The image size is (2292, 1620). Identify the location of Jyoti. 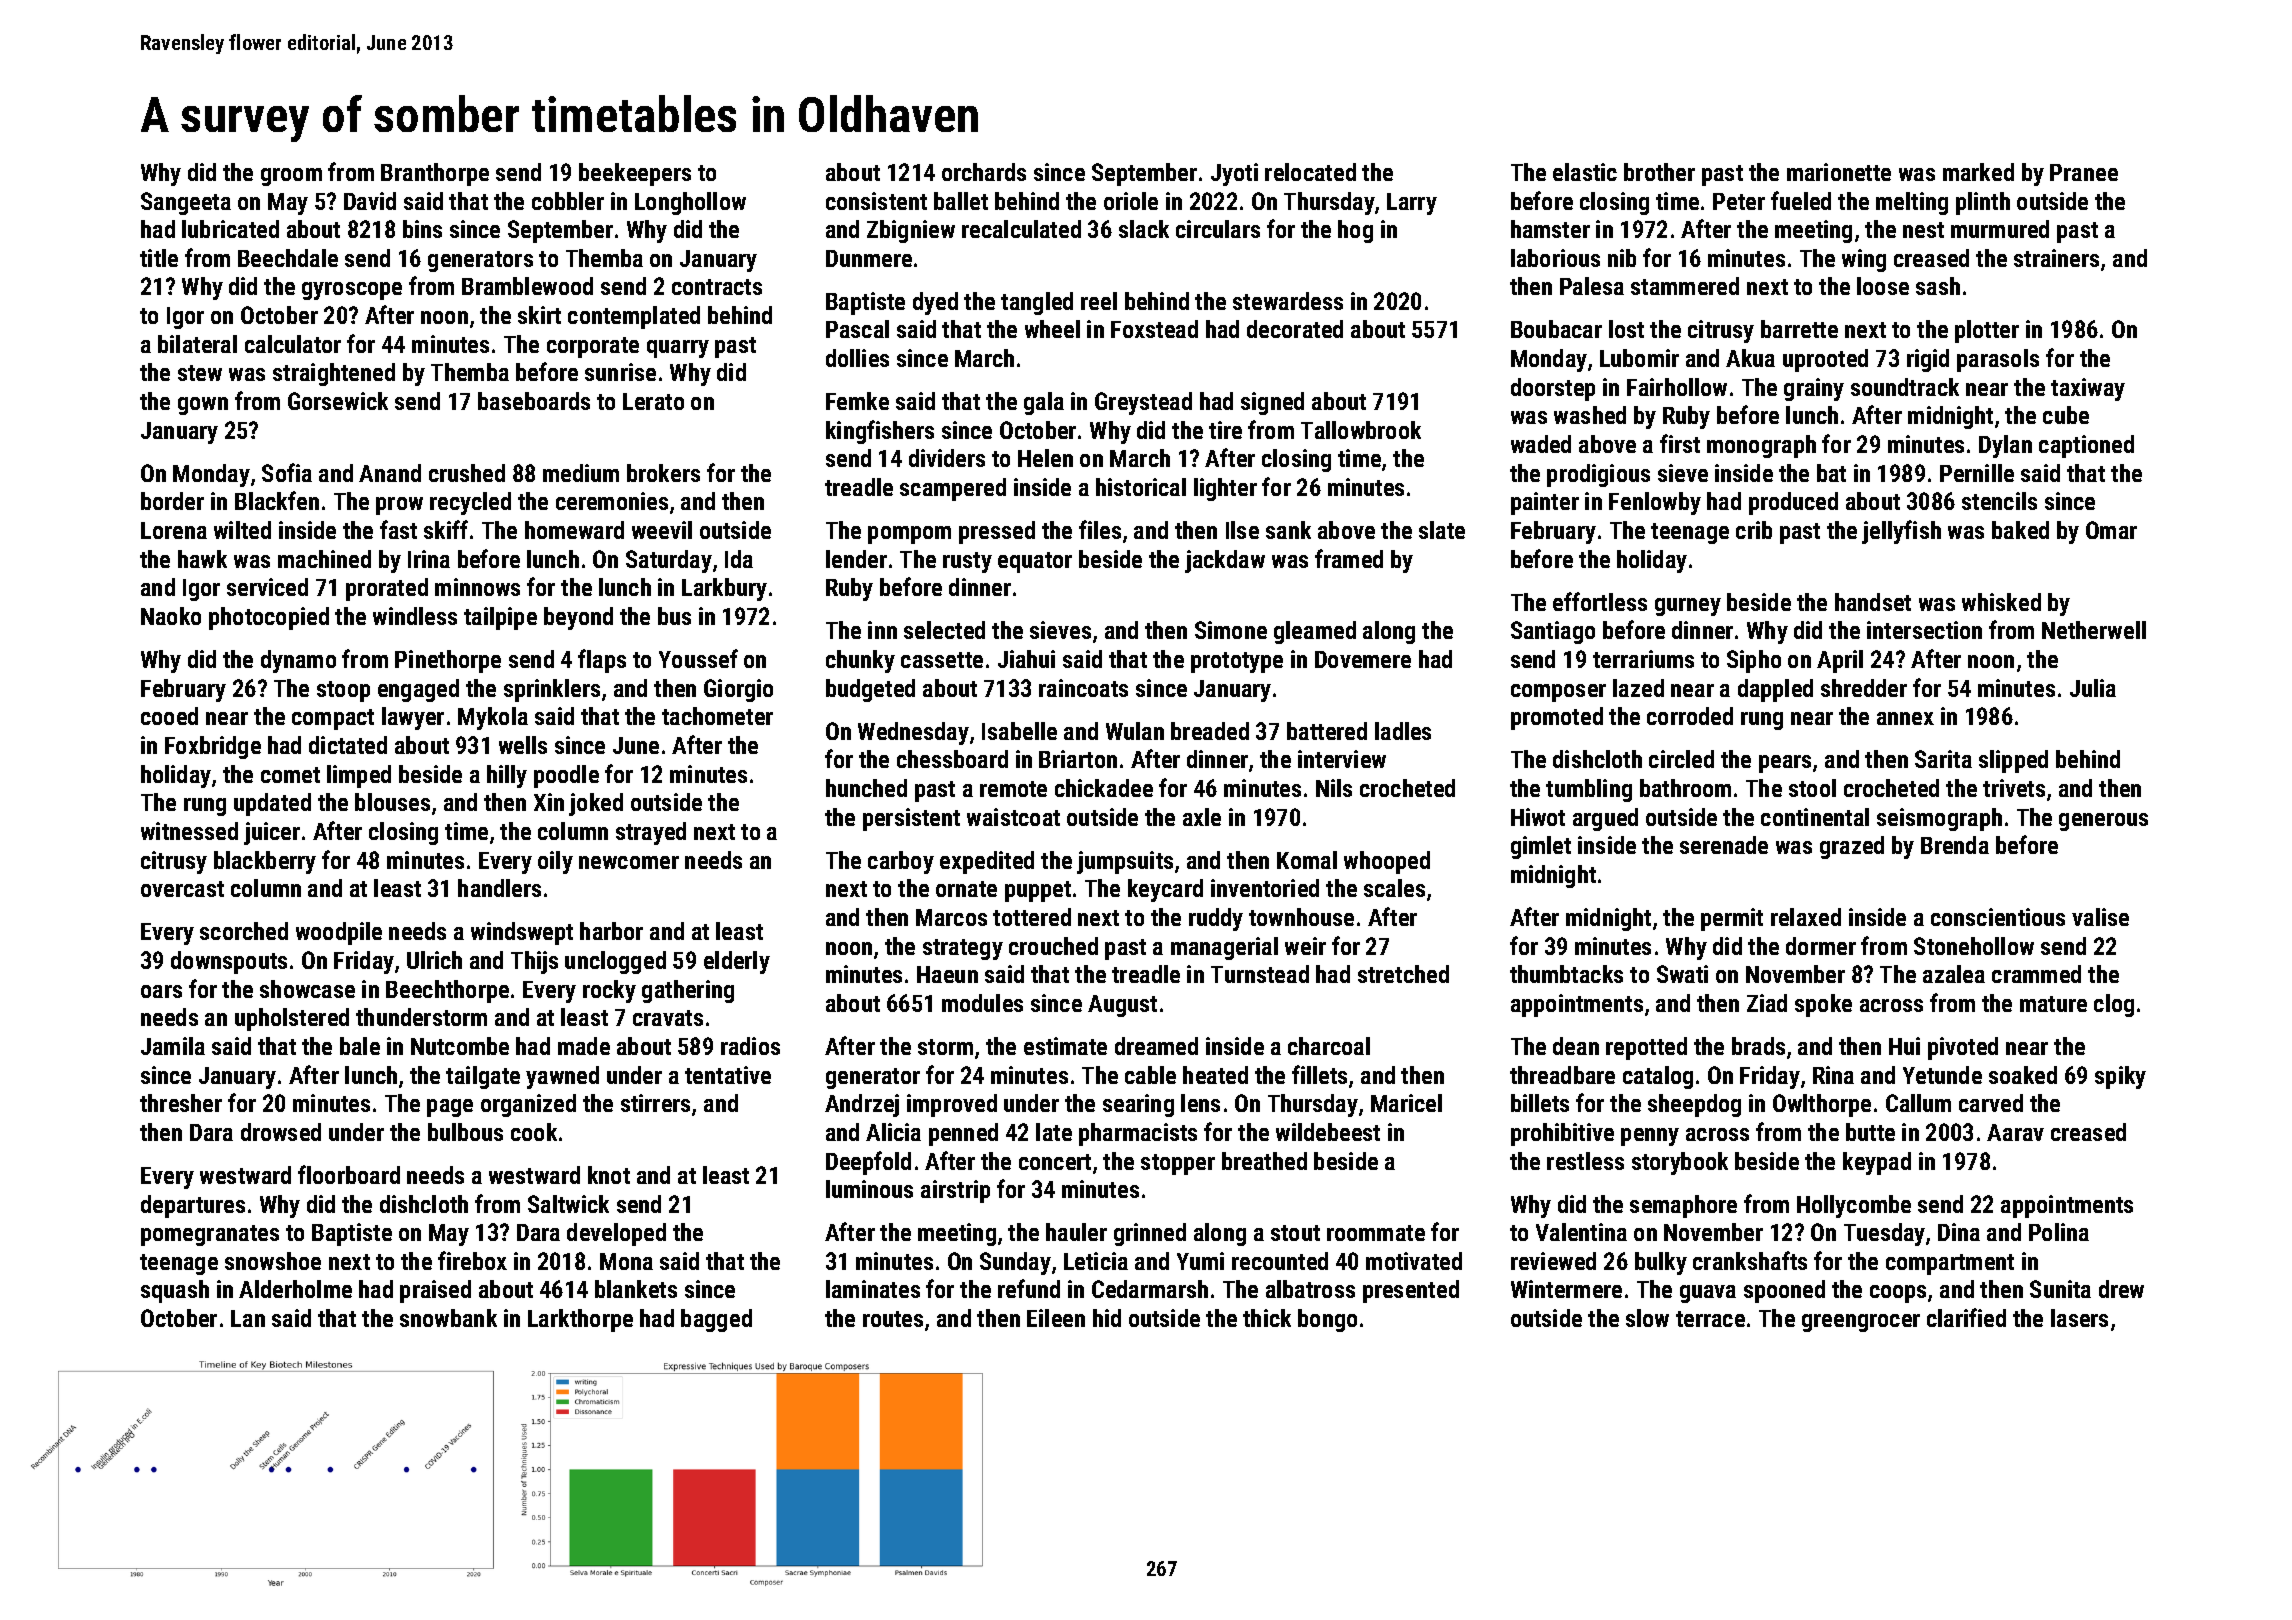
(1234, 174).
